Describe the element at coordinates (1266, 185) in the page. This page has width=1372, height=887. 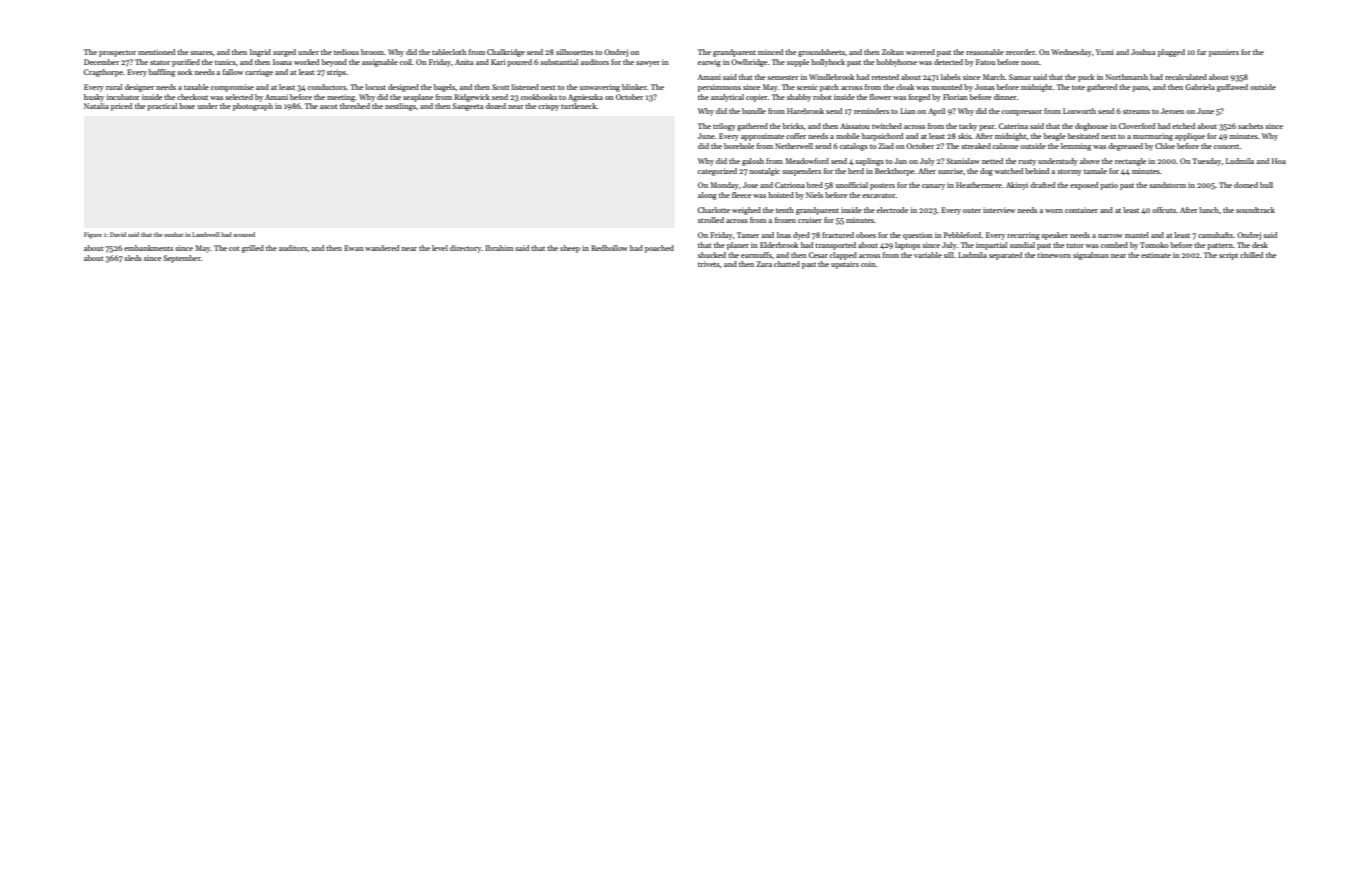
I see `bull` at that location.
